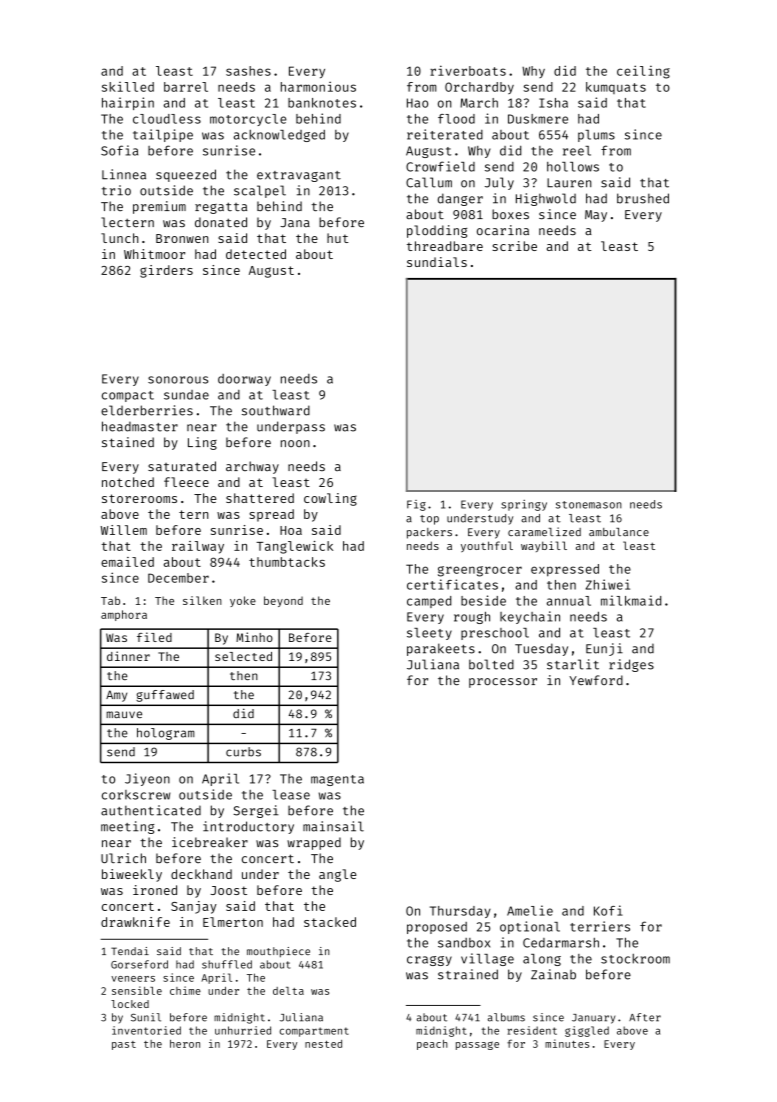 This screenshot has height=1102, width=777. Describe the element at coordinates (124, 1045) in the screenshot. I see `past` at that location.
